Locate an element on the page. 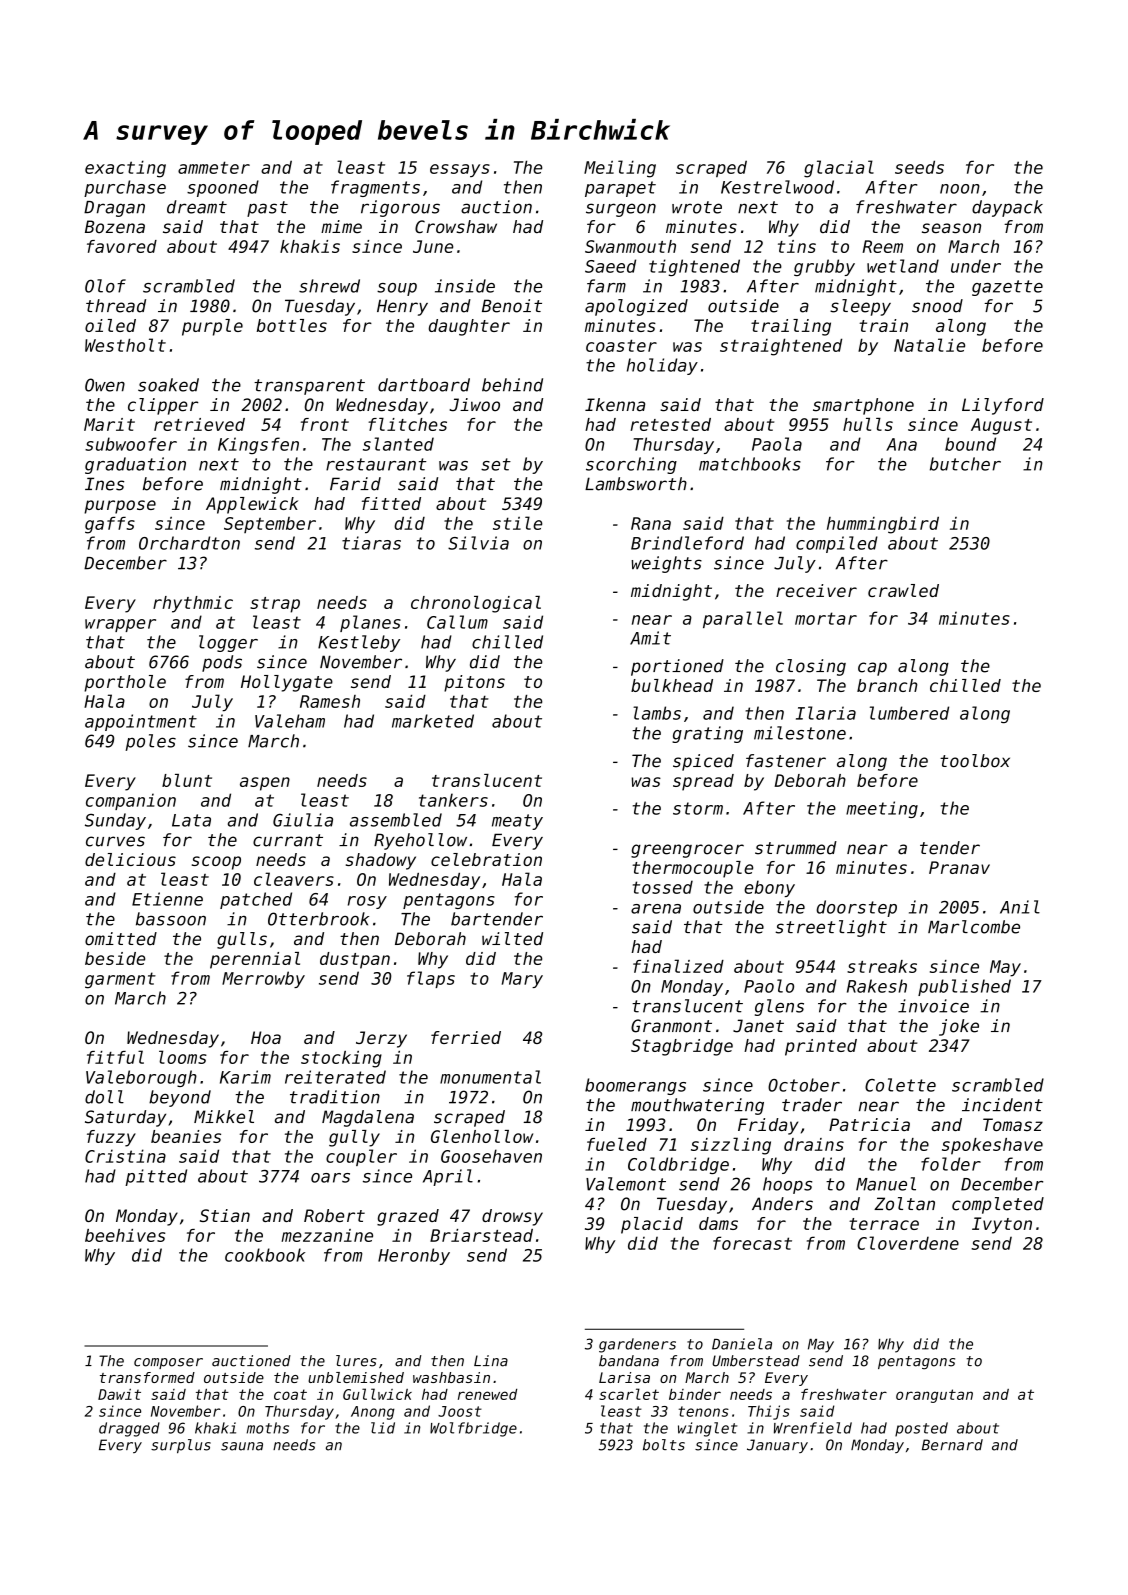 The image size is (1128, 1595). portioned is located at coordinates (677, 667).
